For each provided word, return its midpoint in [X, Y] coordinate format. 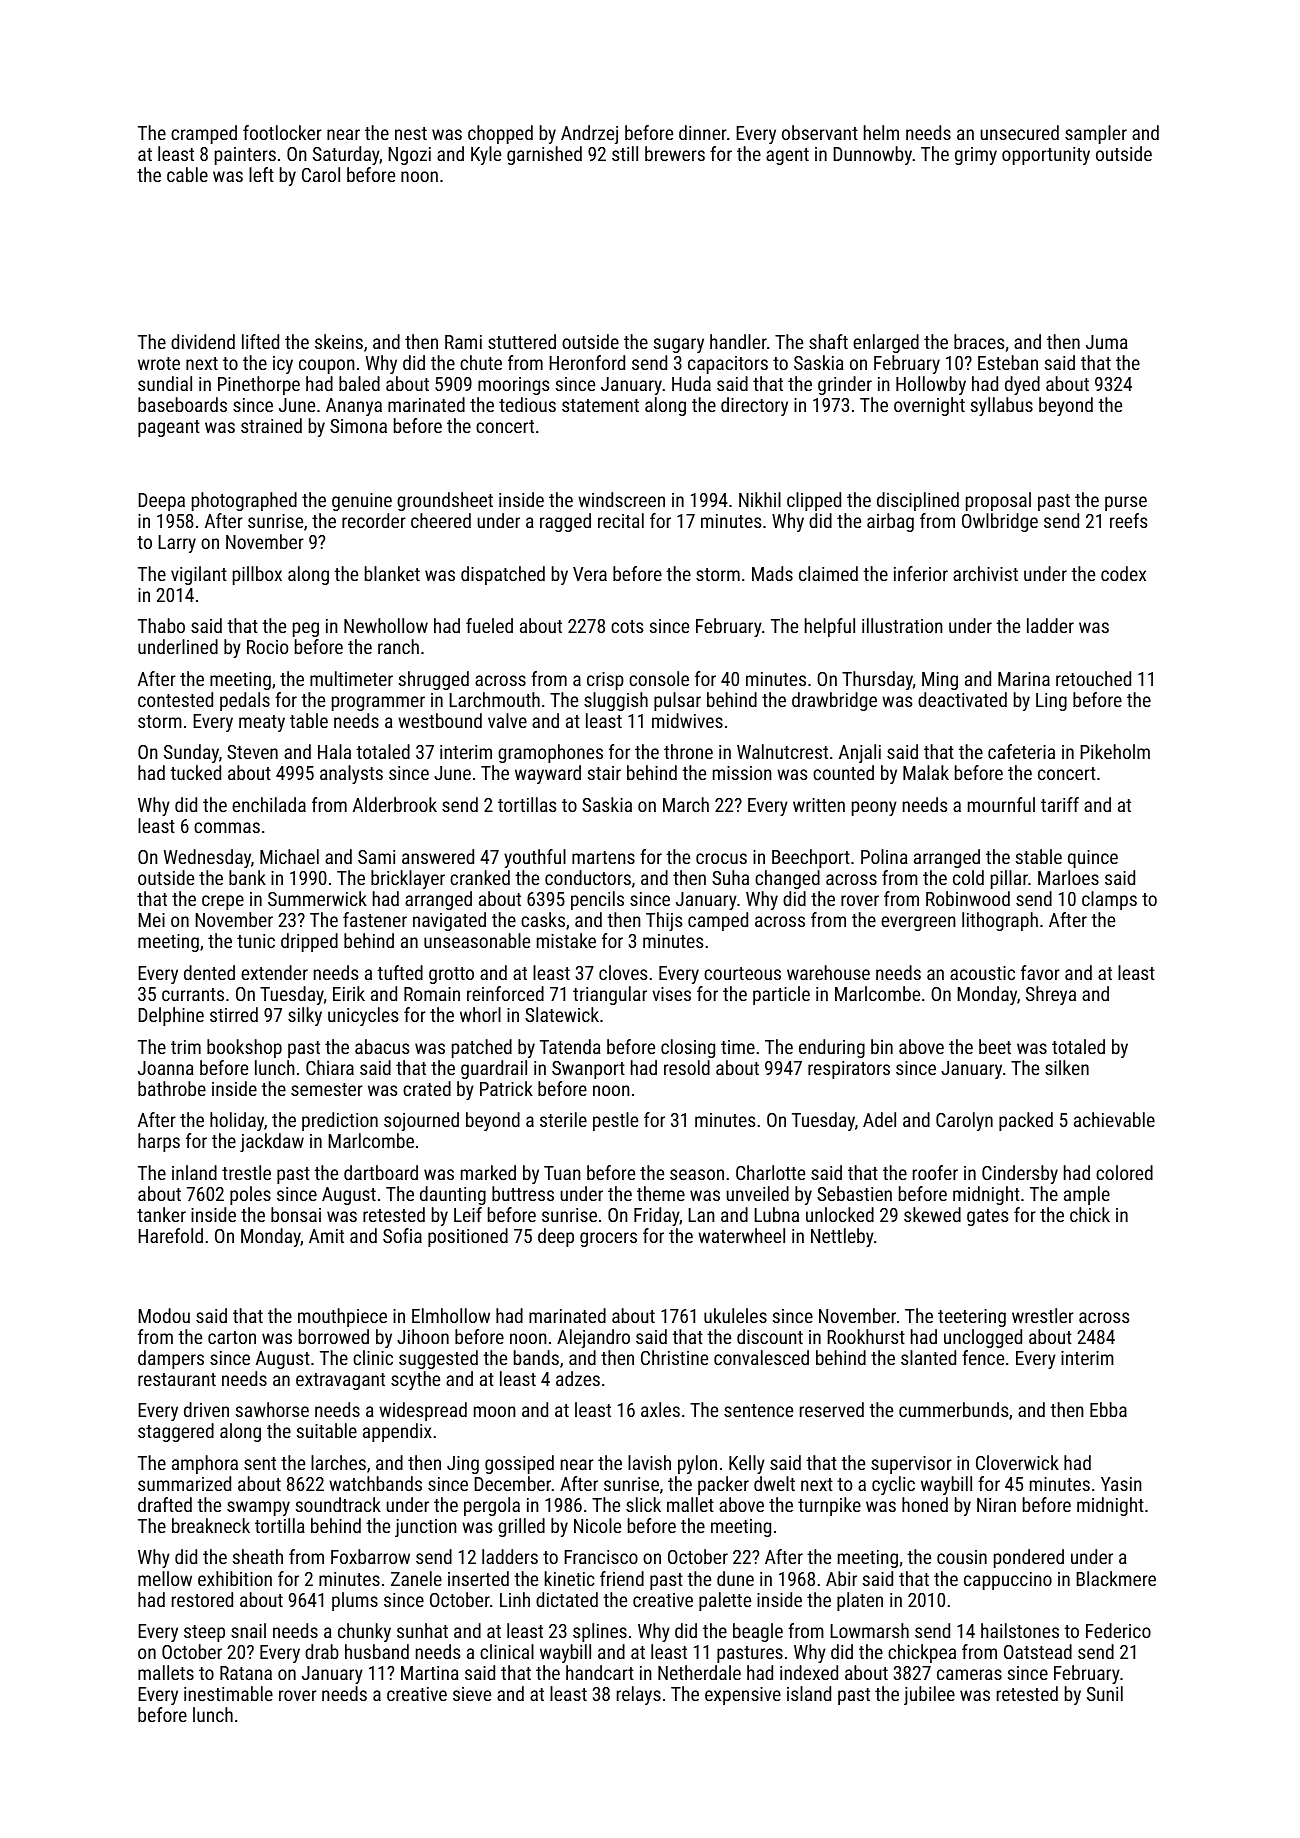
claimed [828, 573]
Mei [151, 920]
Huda [691, 383]
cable [187, 174]
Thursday [877, 680]
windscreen [621, 499]
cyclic [893, 1485]
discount [770, 1336]
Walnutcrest [782, 751]
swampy [258, 1508]
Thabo [161, 625]
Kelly [747, 1464]
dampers [171, 1359]
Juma [1107, 342]
